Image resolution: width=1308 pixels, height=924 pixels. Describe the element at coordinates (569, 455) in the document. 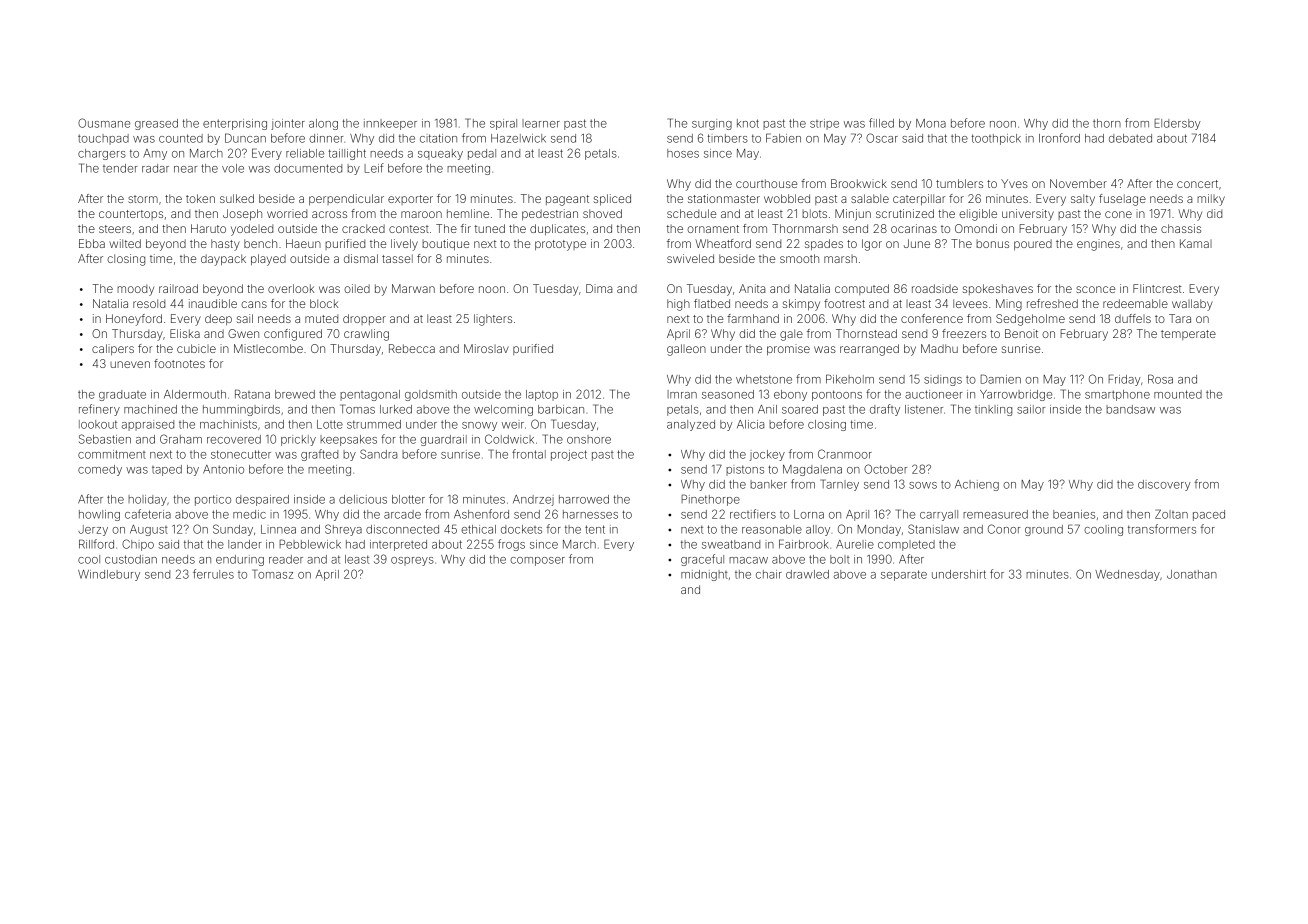

I see `project` at that location.
